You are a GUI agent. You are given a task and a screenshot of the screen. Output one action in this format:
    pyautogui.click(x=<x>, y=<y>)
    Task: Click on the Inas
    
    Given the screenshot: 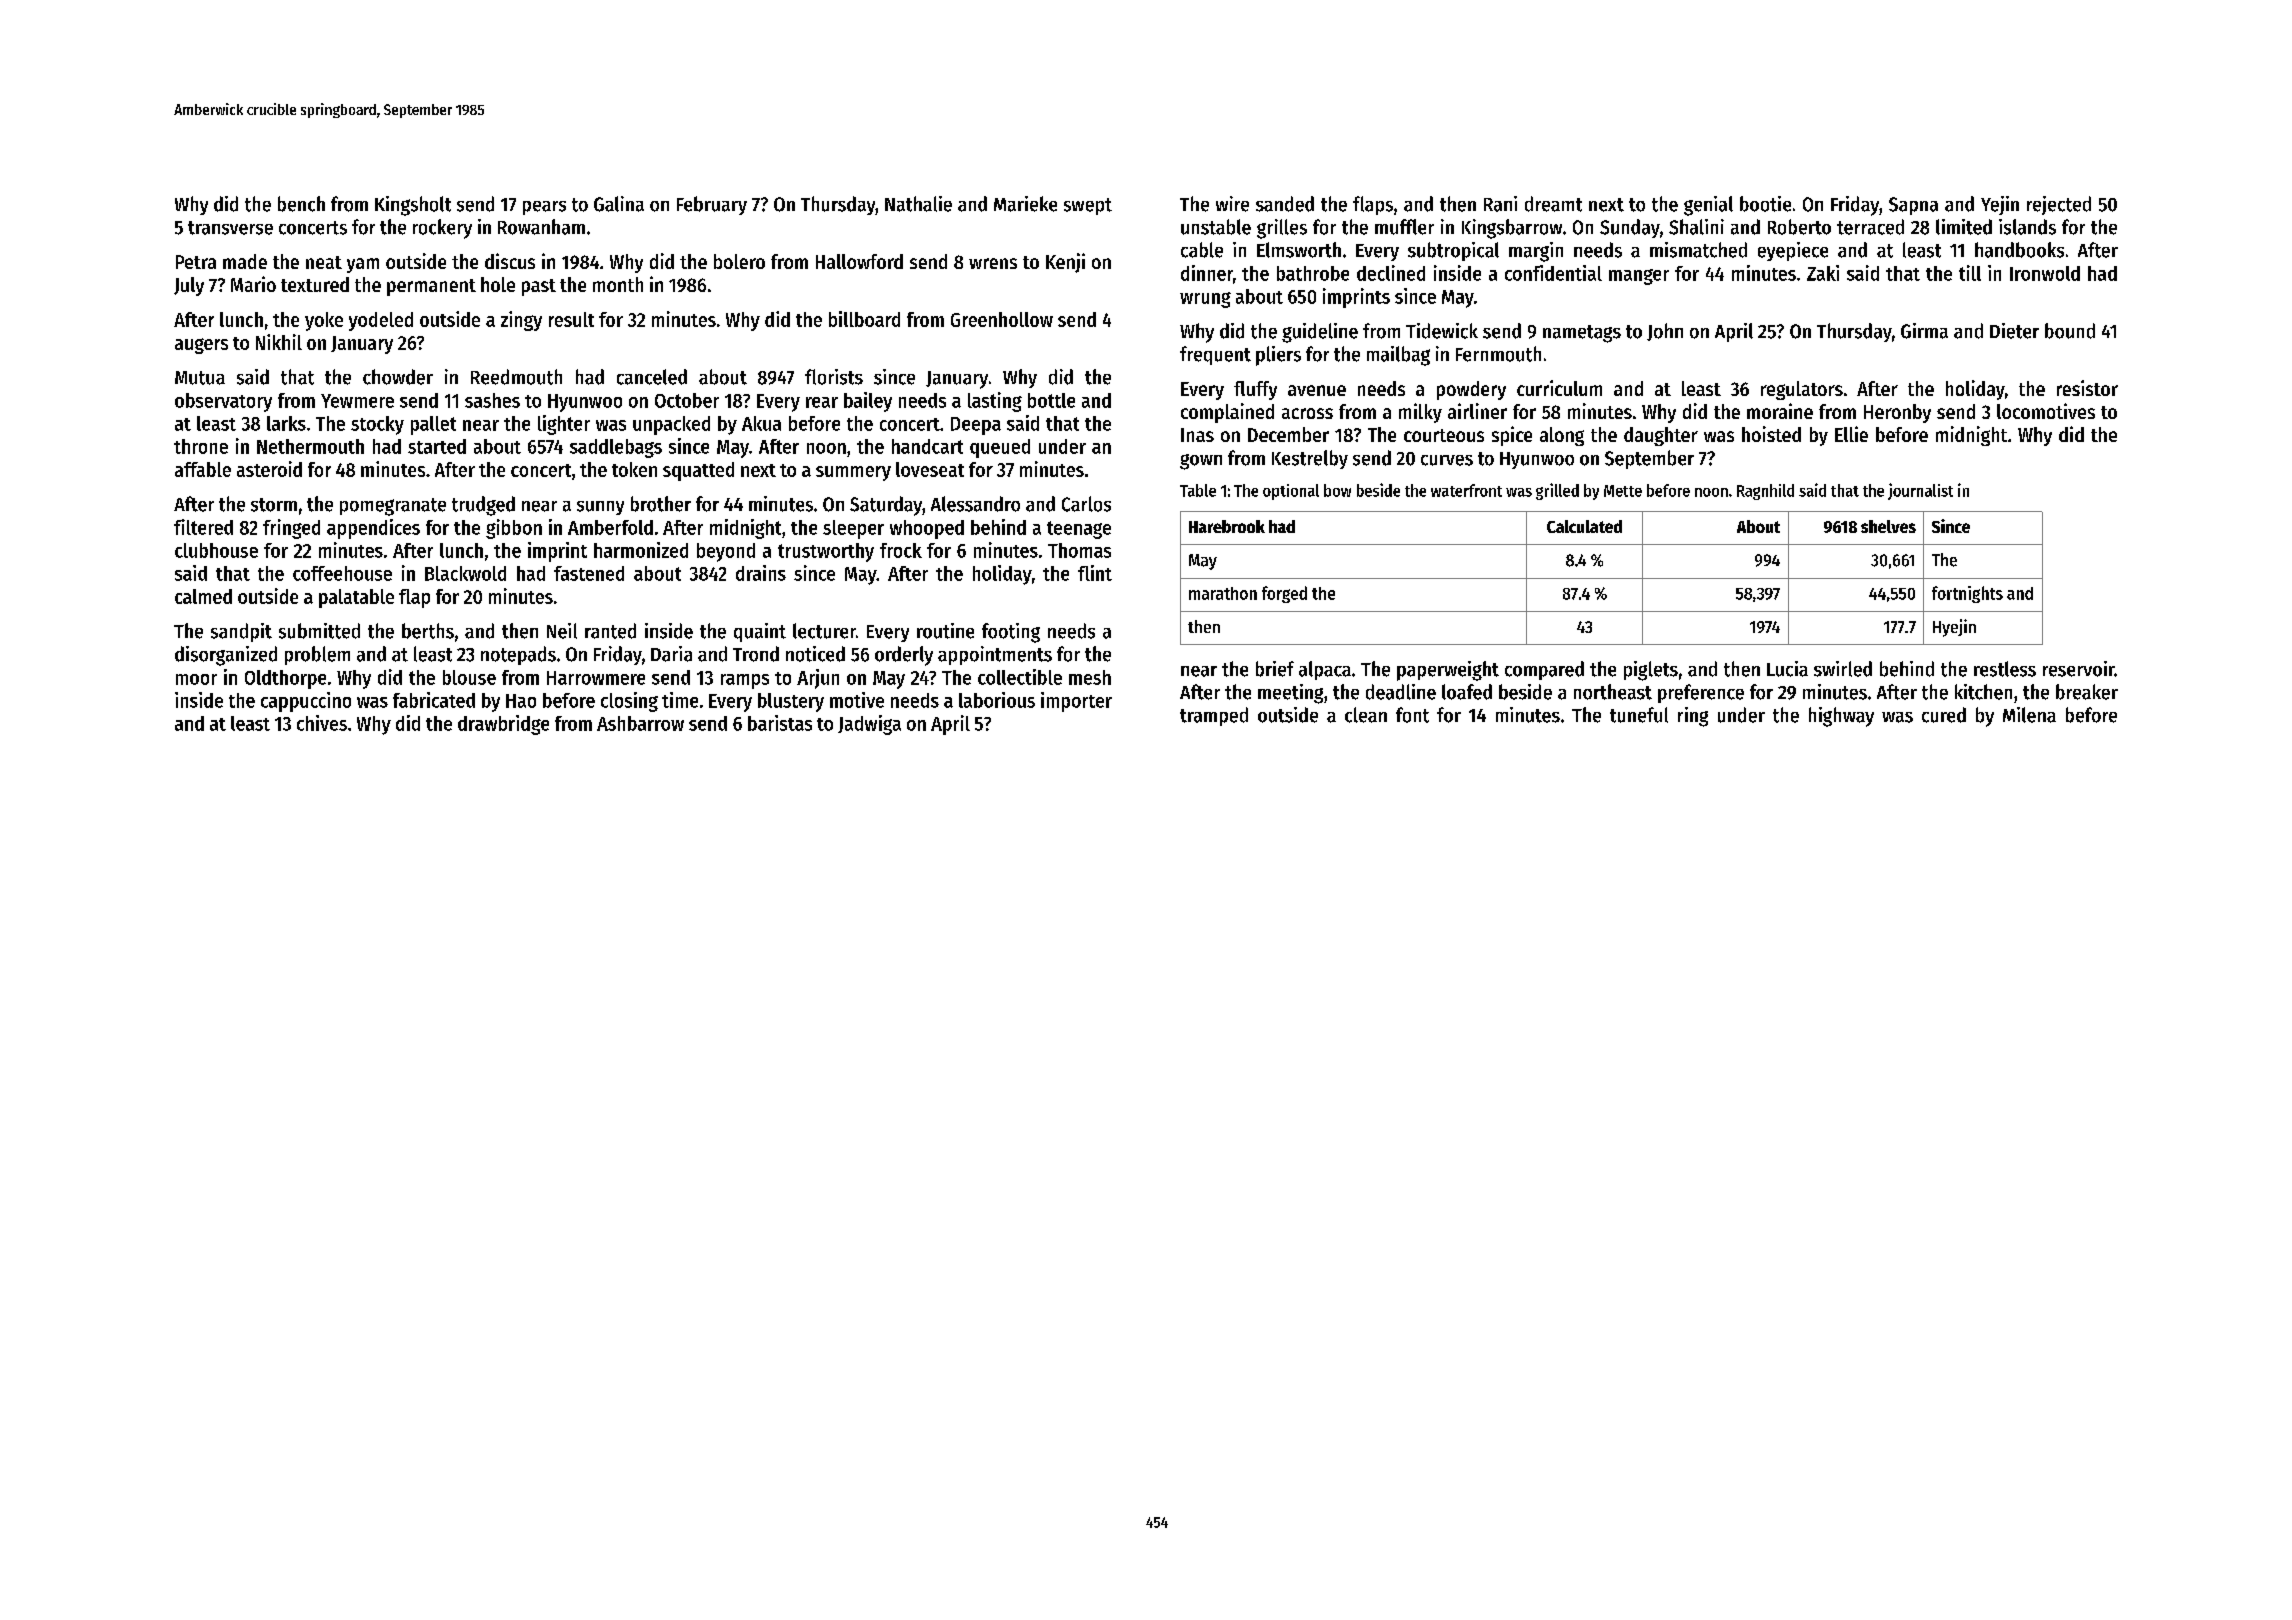 What is the action you would take?
    pyautogui.click(x=1197, y=435)
